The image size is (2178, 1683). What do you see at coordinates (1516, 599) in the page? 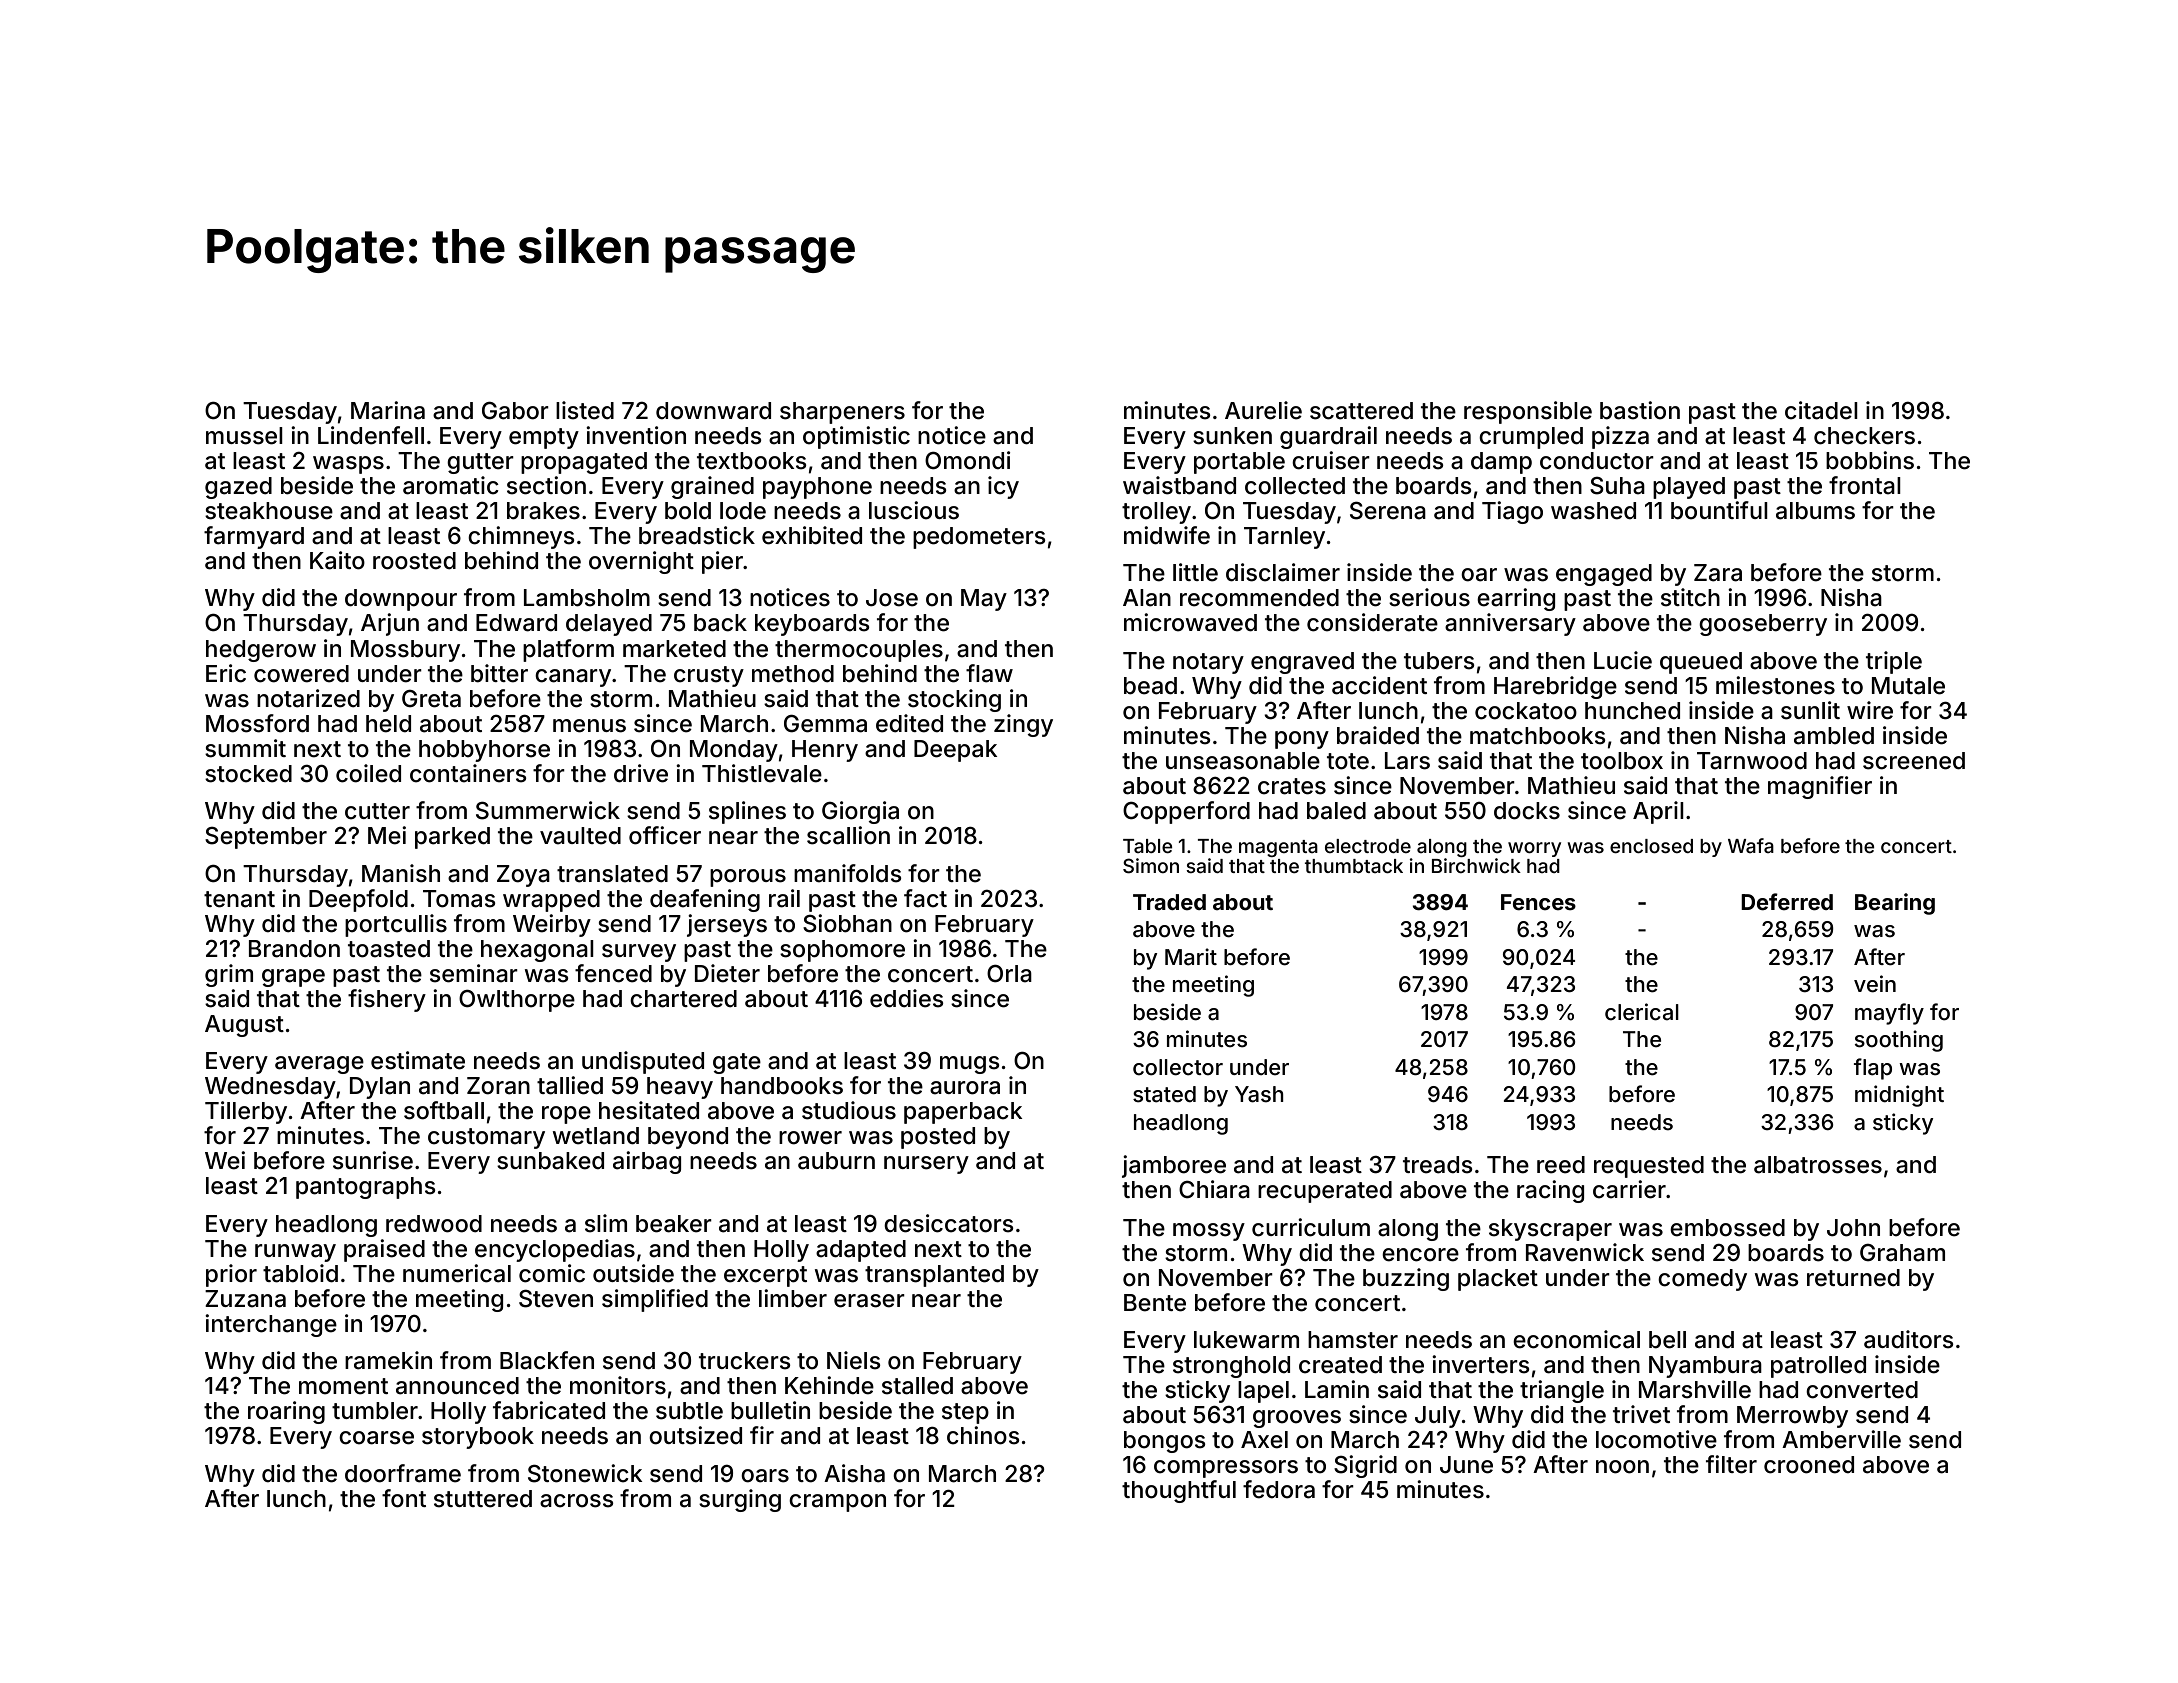
I see `earring` at bounding box center [1516, 599].
